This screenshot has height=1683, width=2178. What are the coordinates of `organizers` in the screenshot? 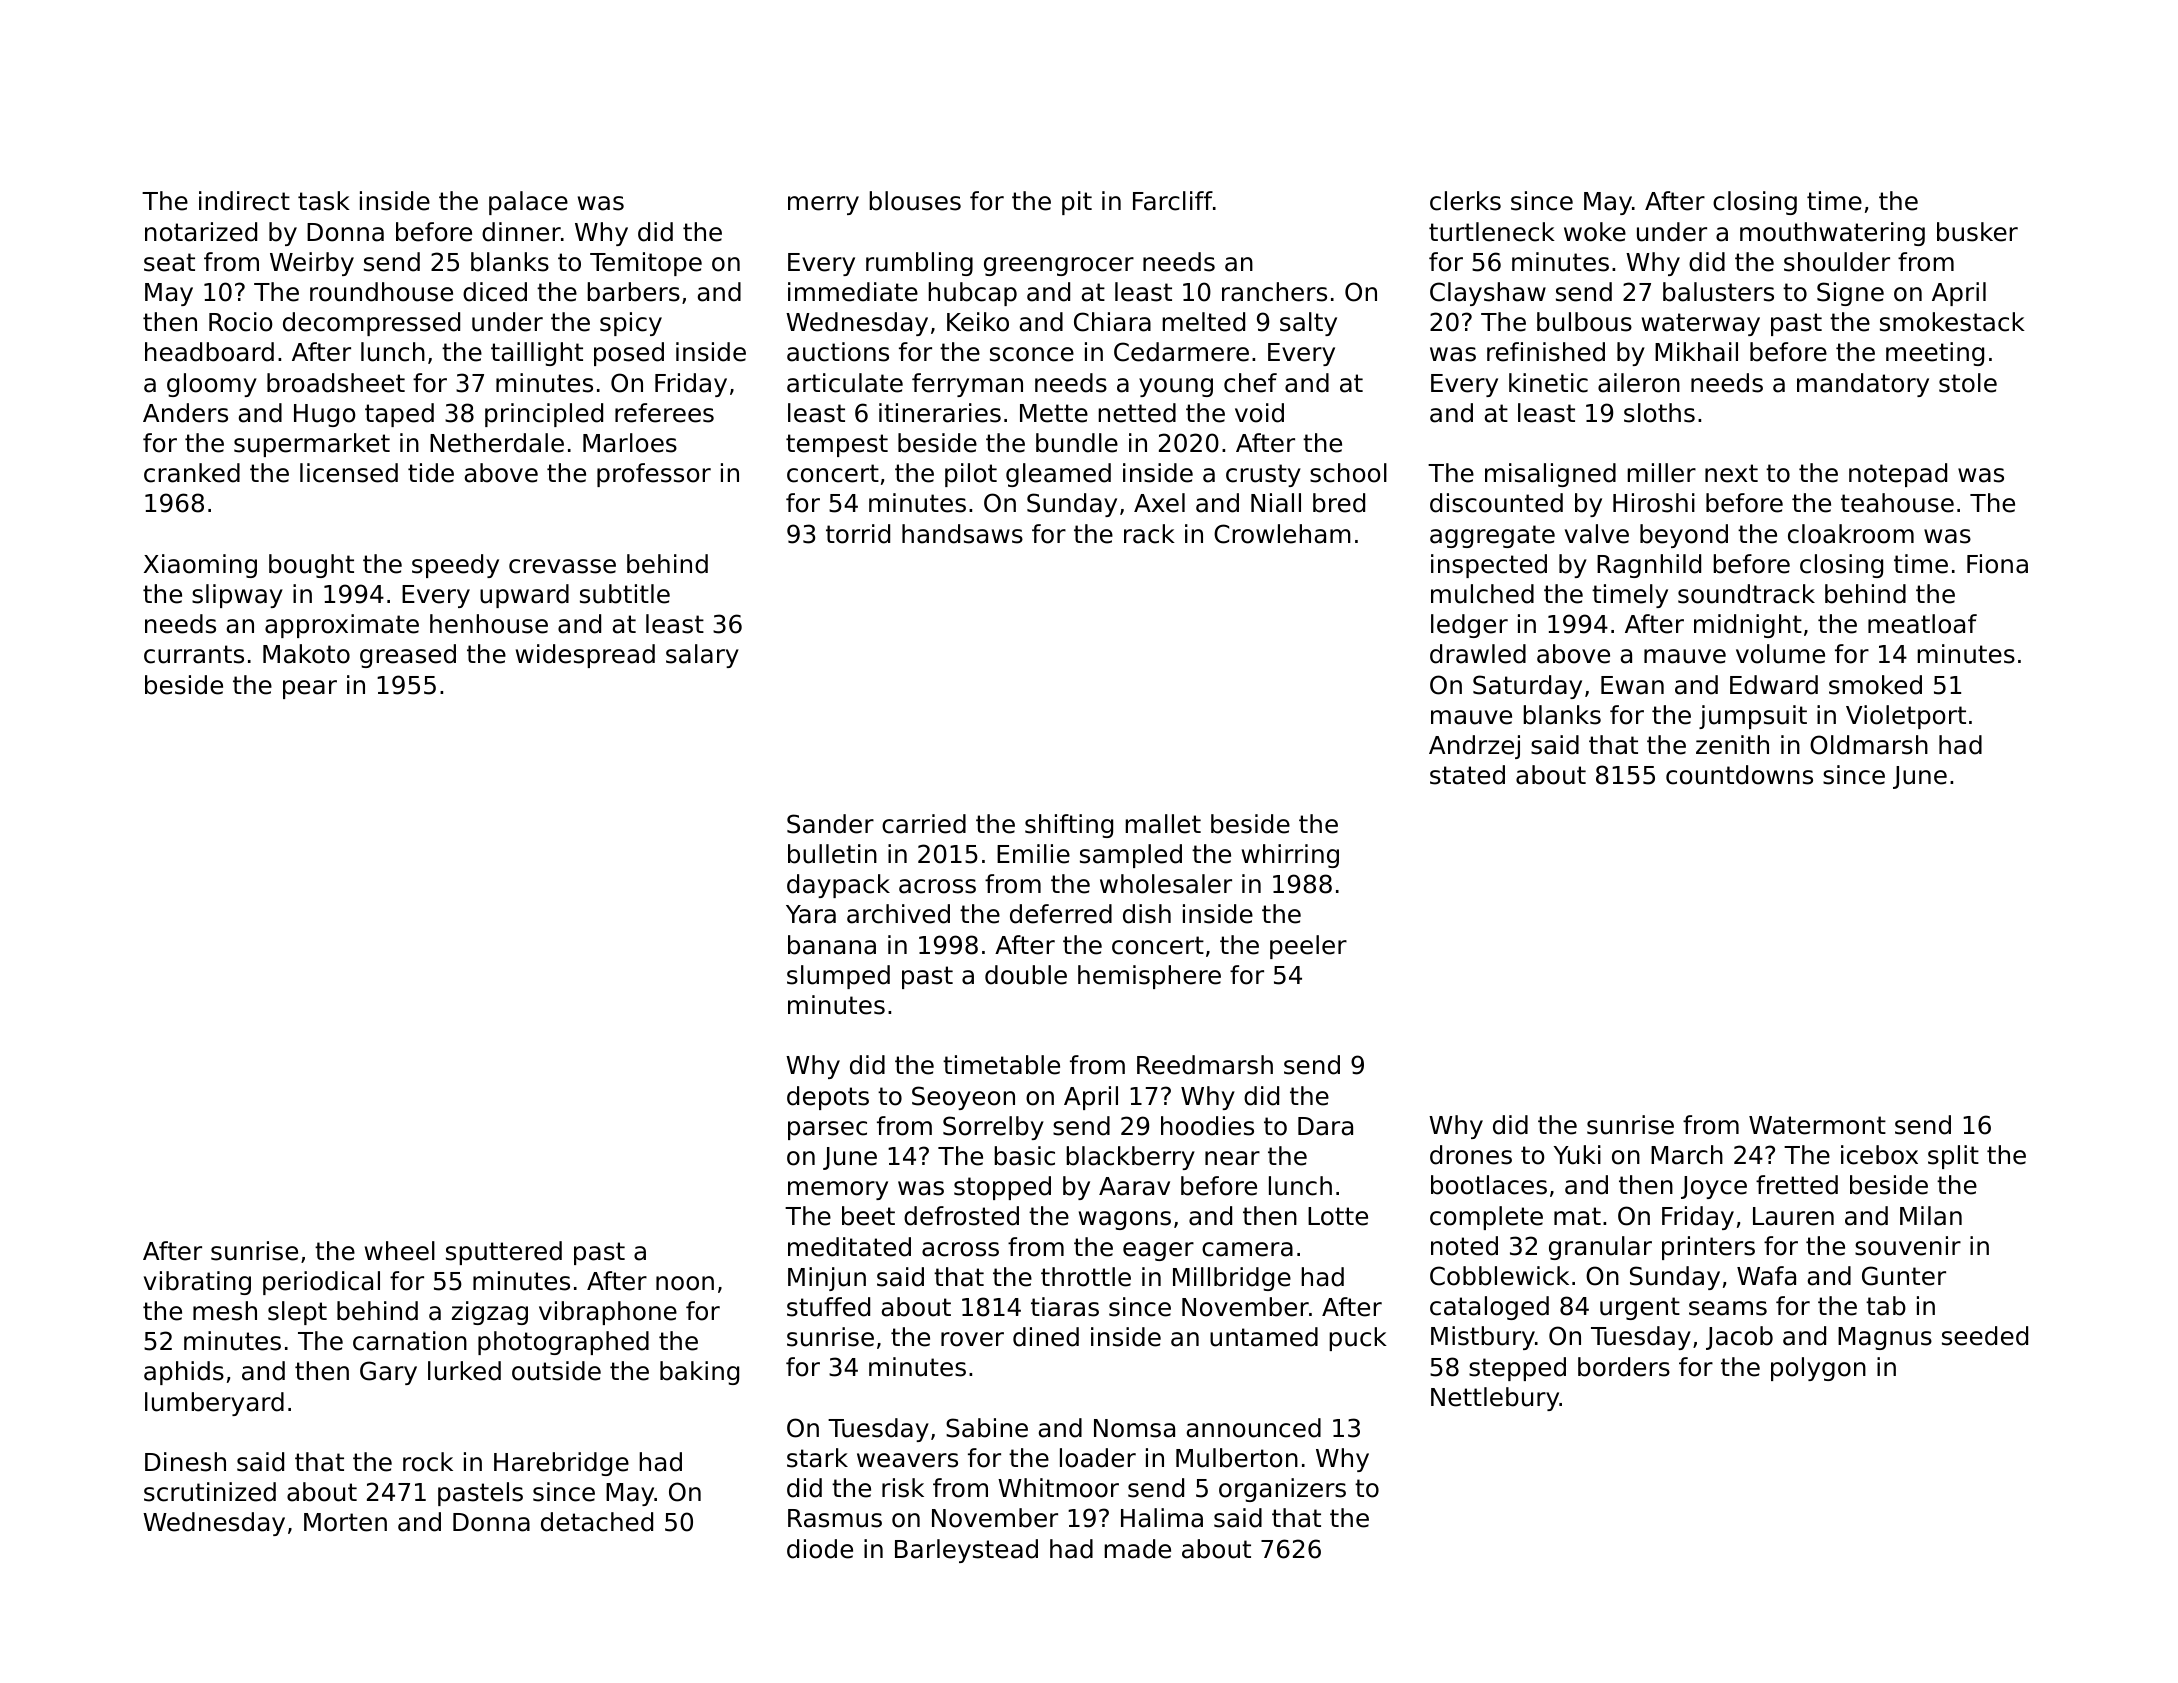 It's located at (1282, 1490).
